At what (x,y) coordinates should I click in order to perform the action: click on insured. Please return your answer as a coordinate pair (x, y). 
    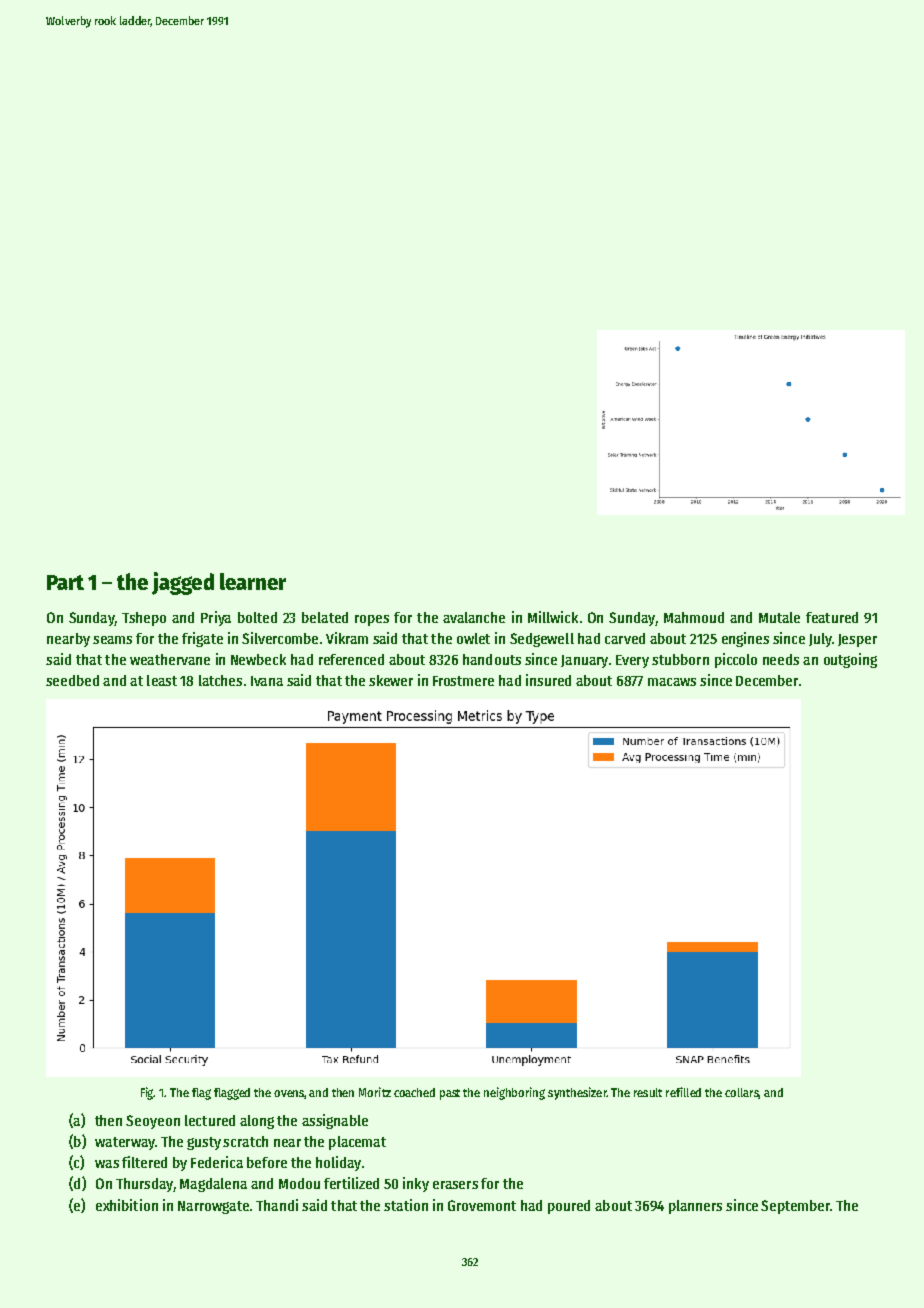
    Looking at the image, I should click on (548, 680).
